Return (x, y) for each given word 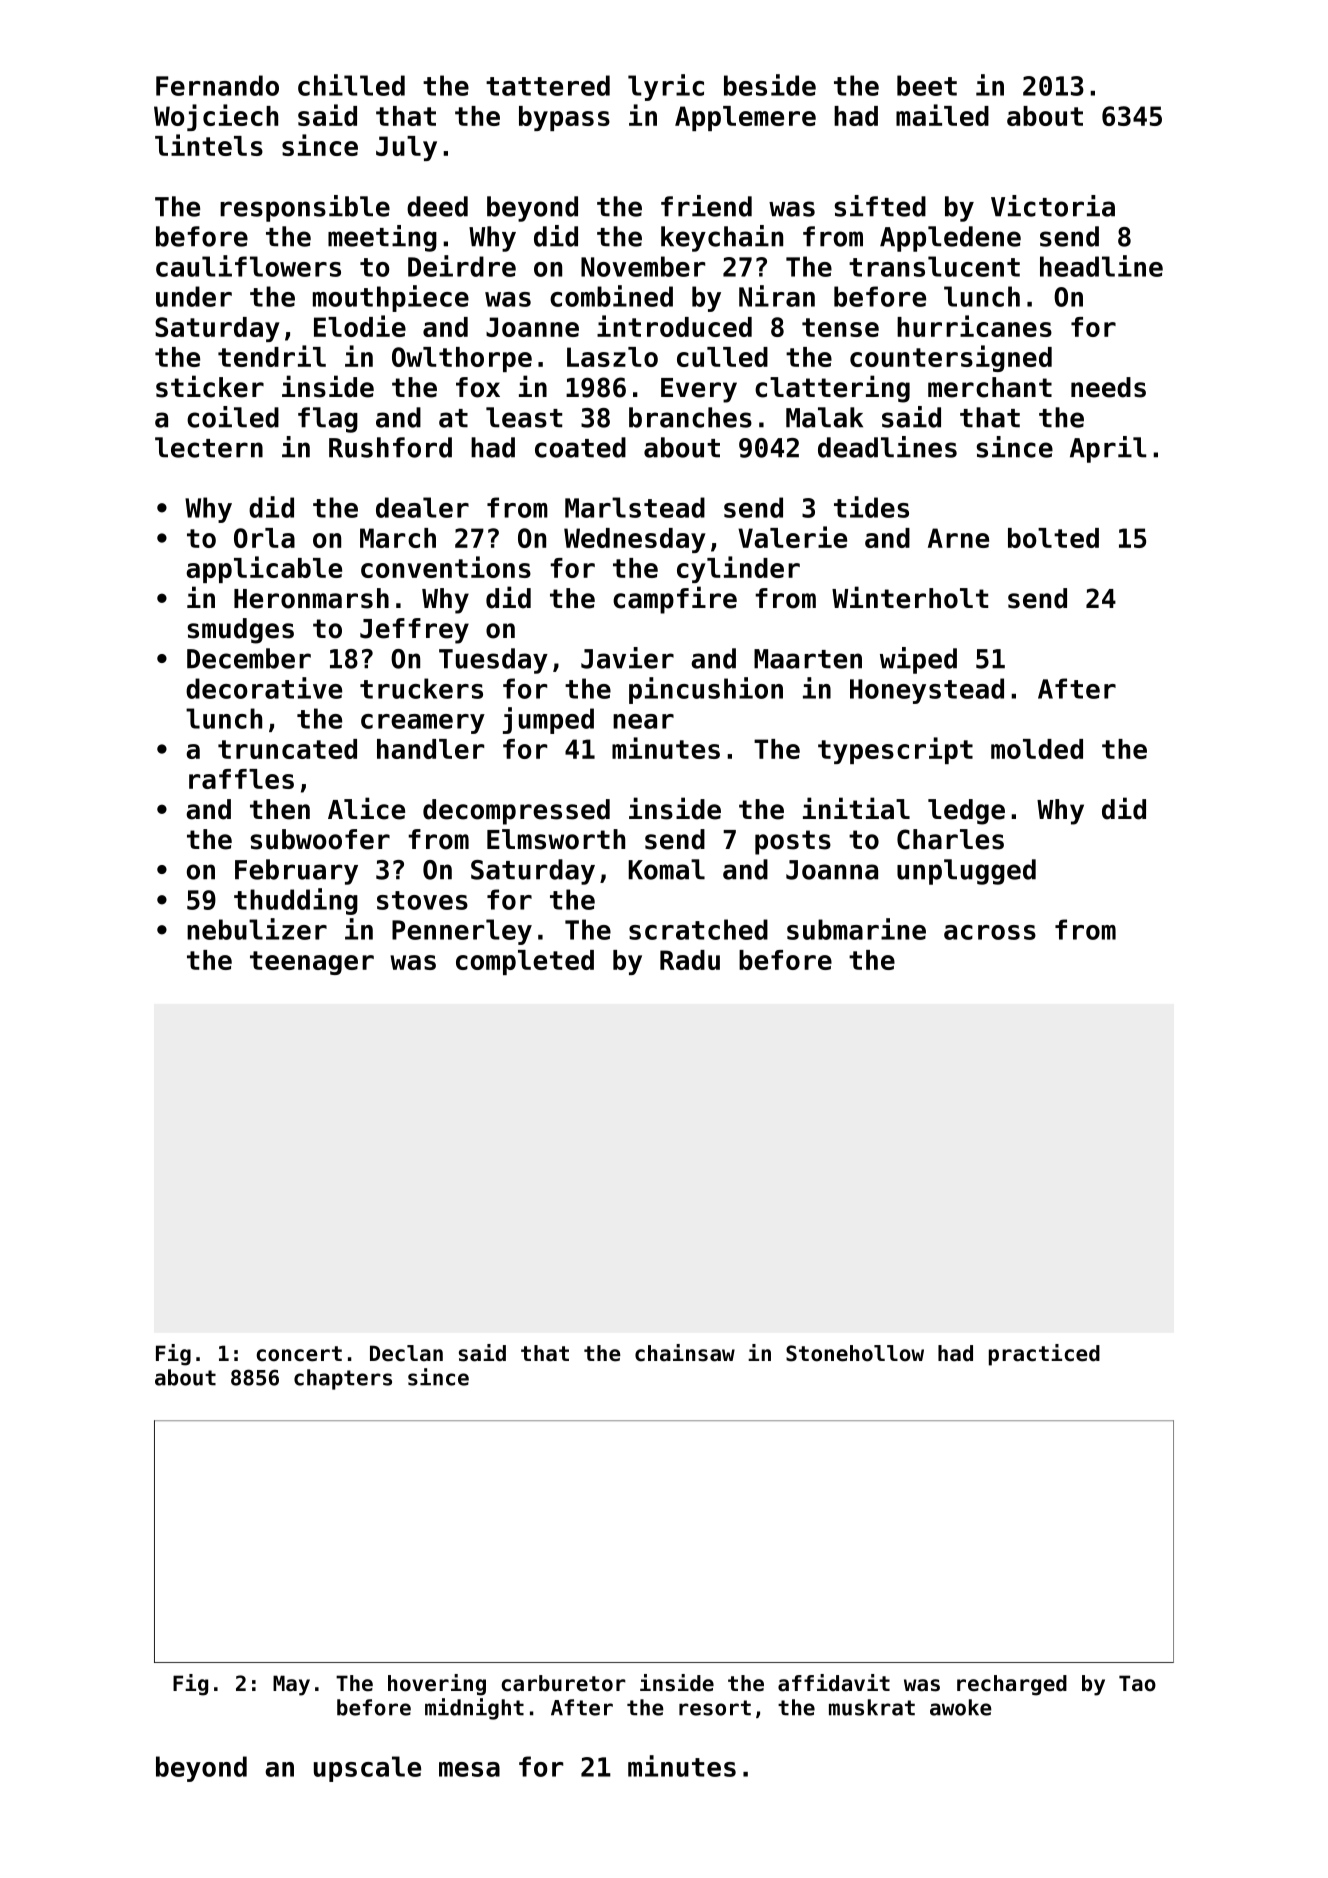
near (643, 721)
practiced (1044, 1355)
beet (927, 85)
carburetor (563, 1683)
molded (1037, 749)
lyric (666, 87)
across (990, 932)
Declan (406, 1353)
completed (525, 962)
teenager (312, 963)
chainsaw (685, 1353)
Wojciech (216, 117)
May (291, 1685)
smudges (240, 631)
